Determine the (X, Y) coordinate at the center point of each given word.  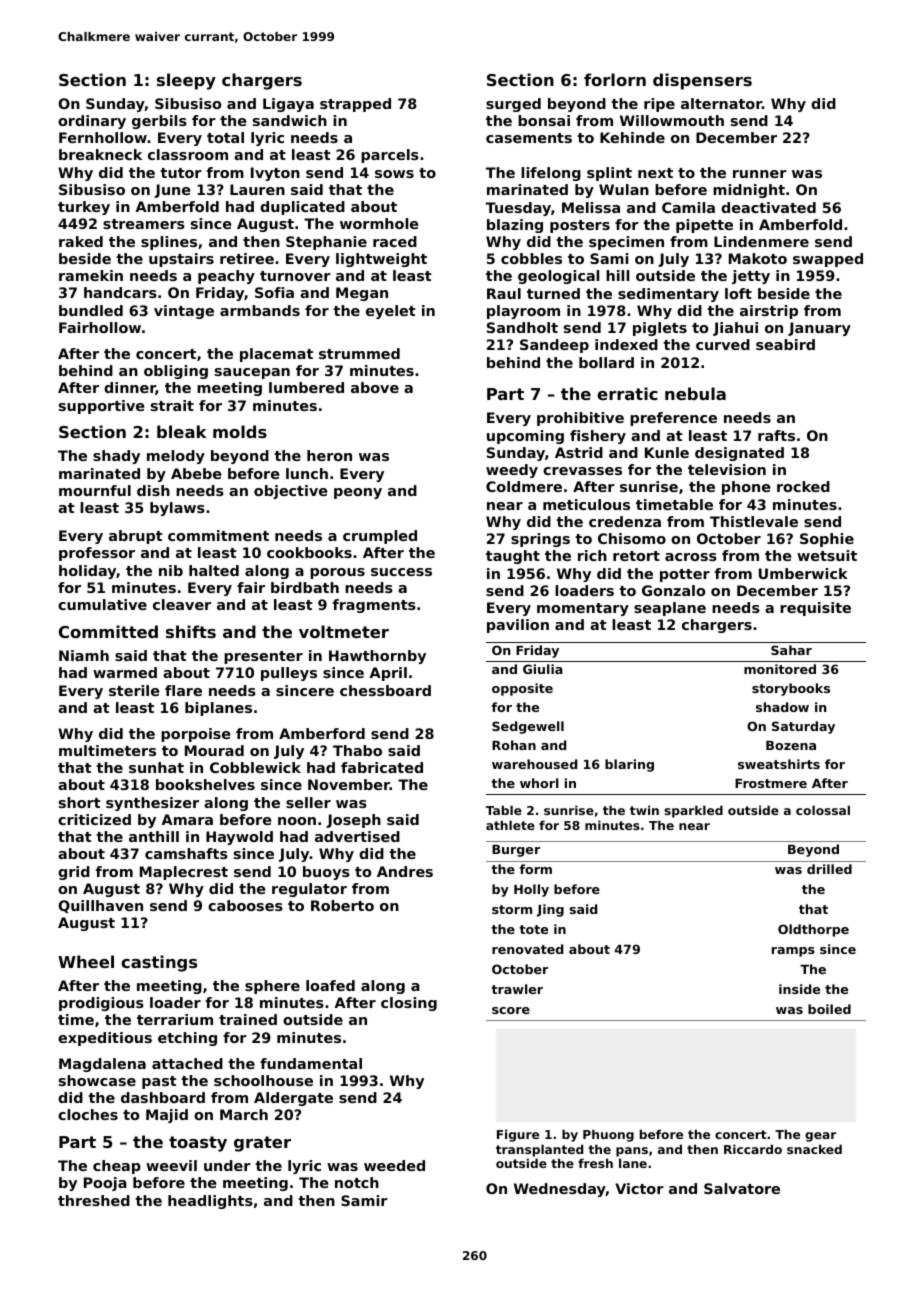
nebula (695, 393)
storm (512, 909)
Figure (518, 1135)
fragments (374, 606)
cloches (88, 1114)
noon (297, 821)
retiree (247, 258)
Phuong (608, 1135)
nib (171, 570)
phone (746, 488)
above (375, 387)
